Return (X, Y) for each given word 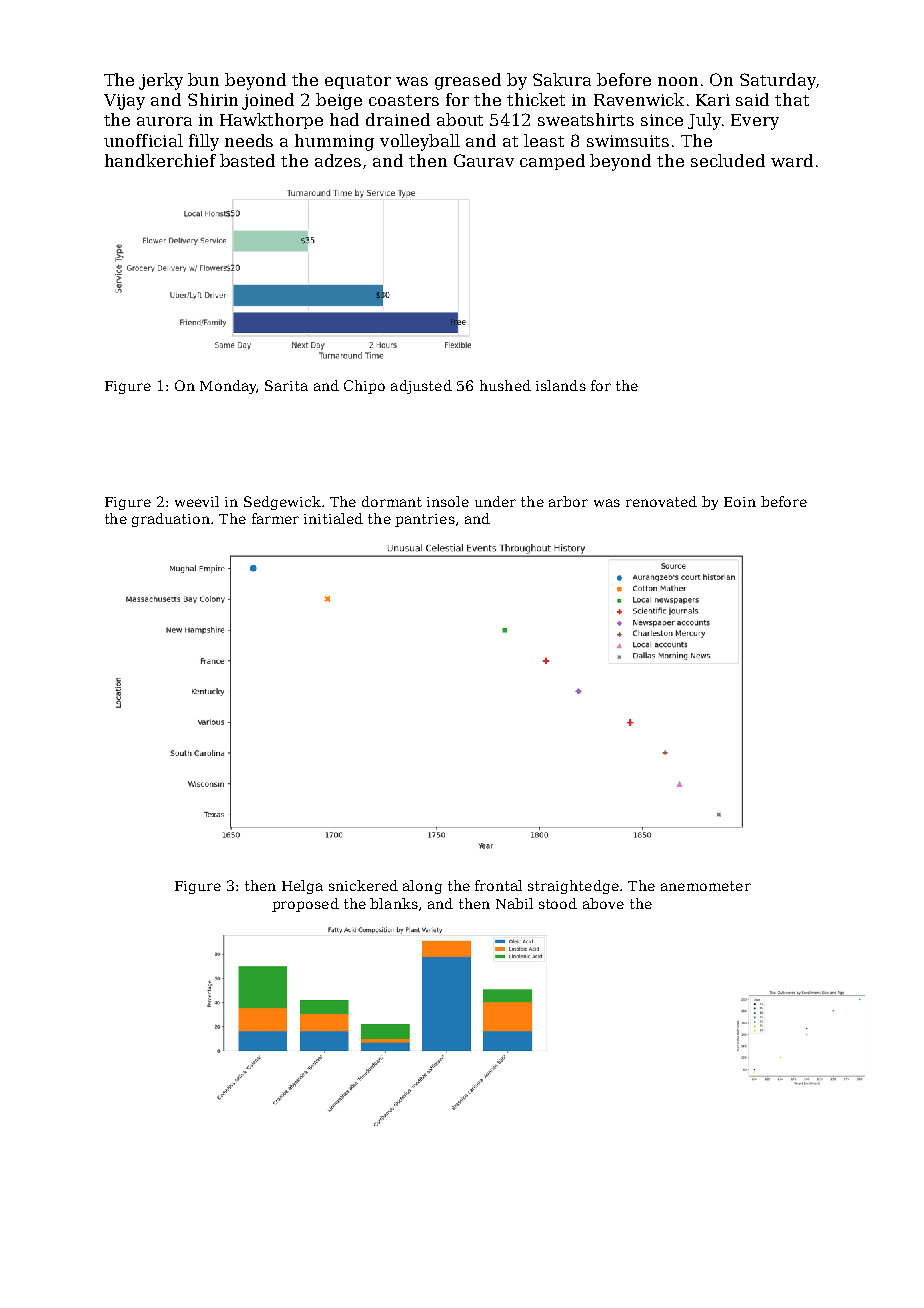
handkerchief (160, 160)
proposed (305, 905)
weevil (197, 501)
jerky (161, 81)
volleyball (420, 142)
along (422, 887)
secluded (728, 160)
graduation (171, 520)
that (792, 99)
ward (792, 160)
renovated (661, 501)
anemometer (706, 886)
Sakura (562, 79)
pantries (425, 520)
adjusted (421, 387)
